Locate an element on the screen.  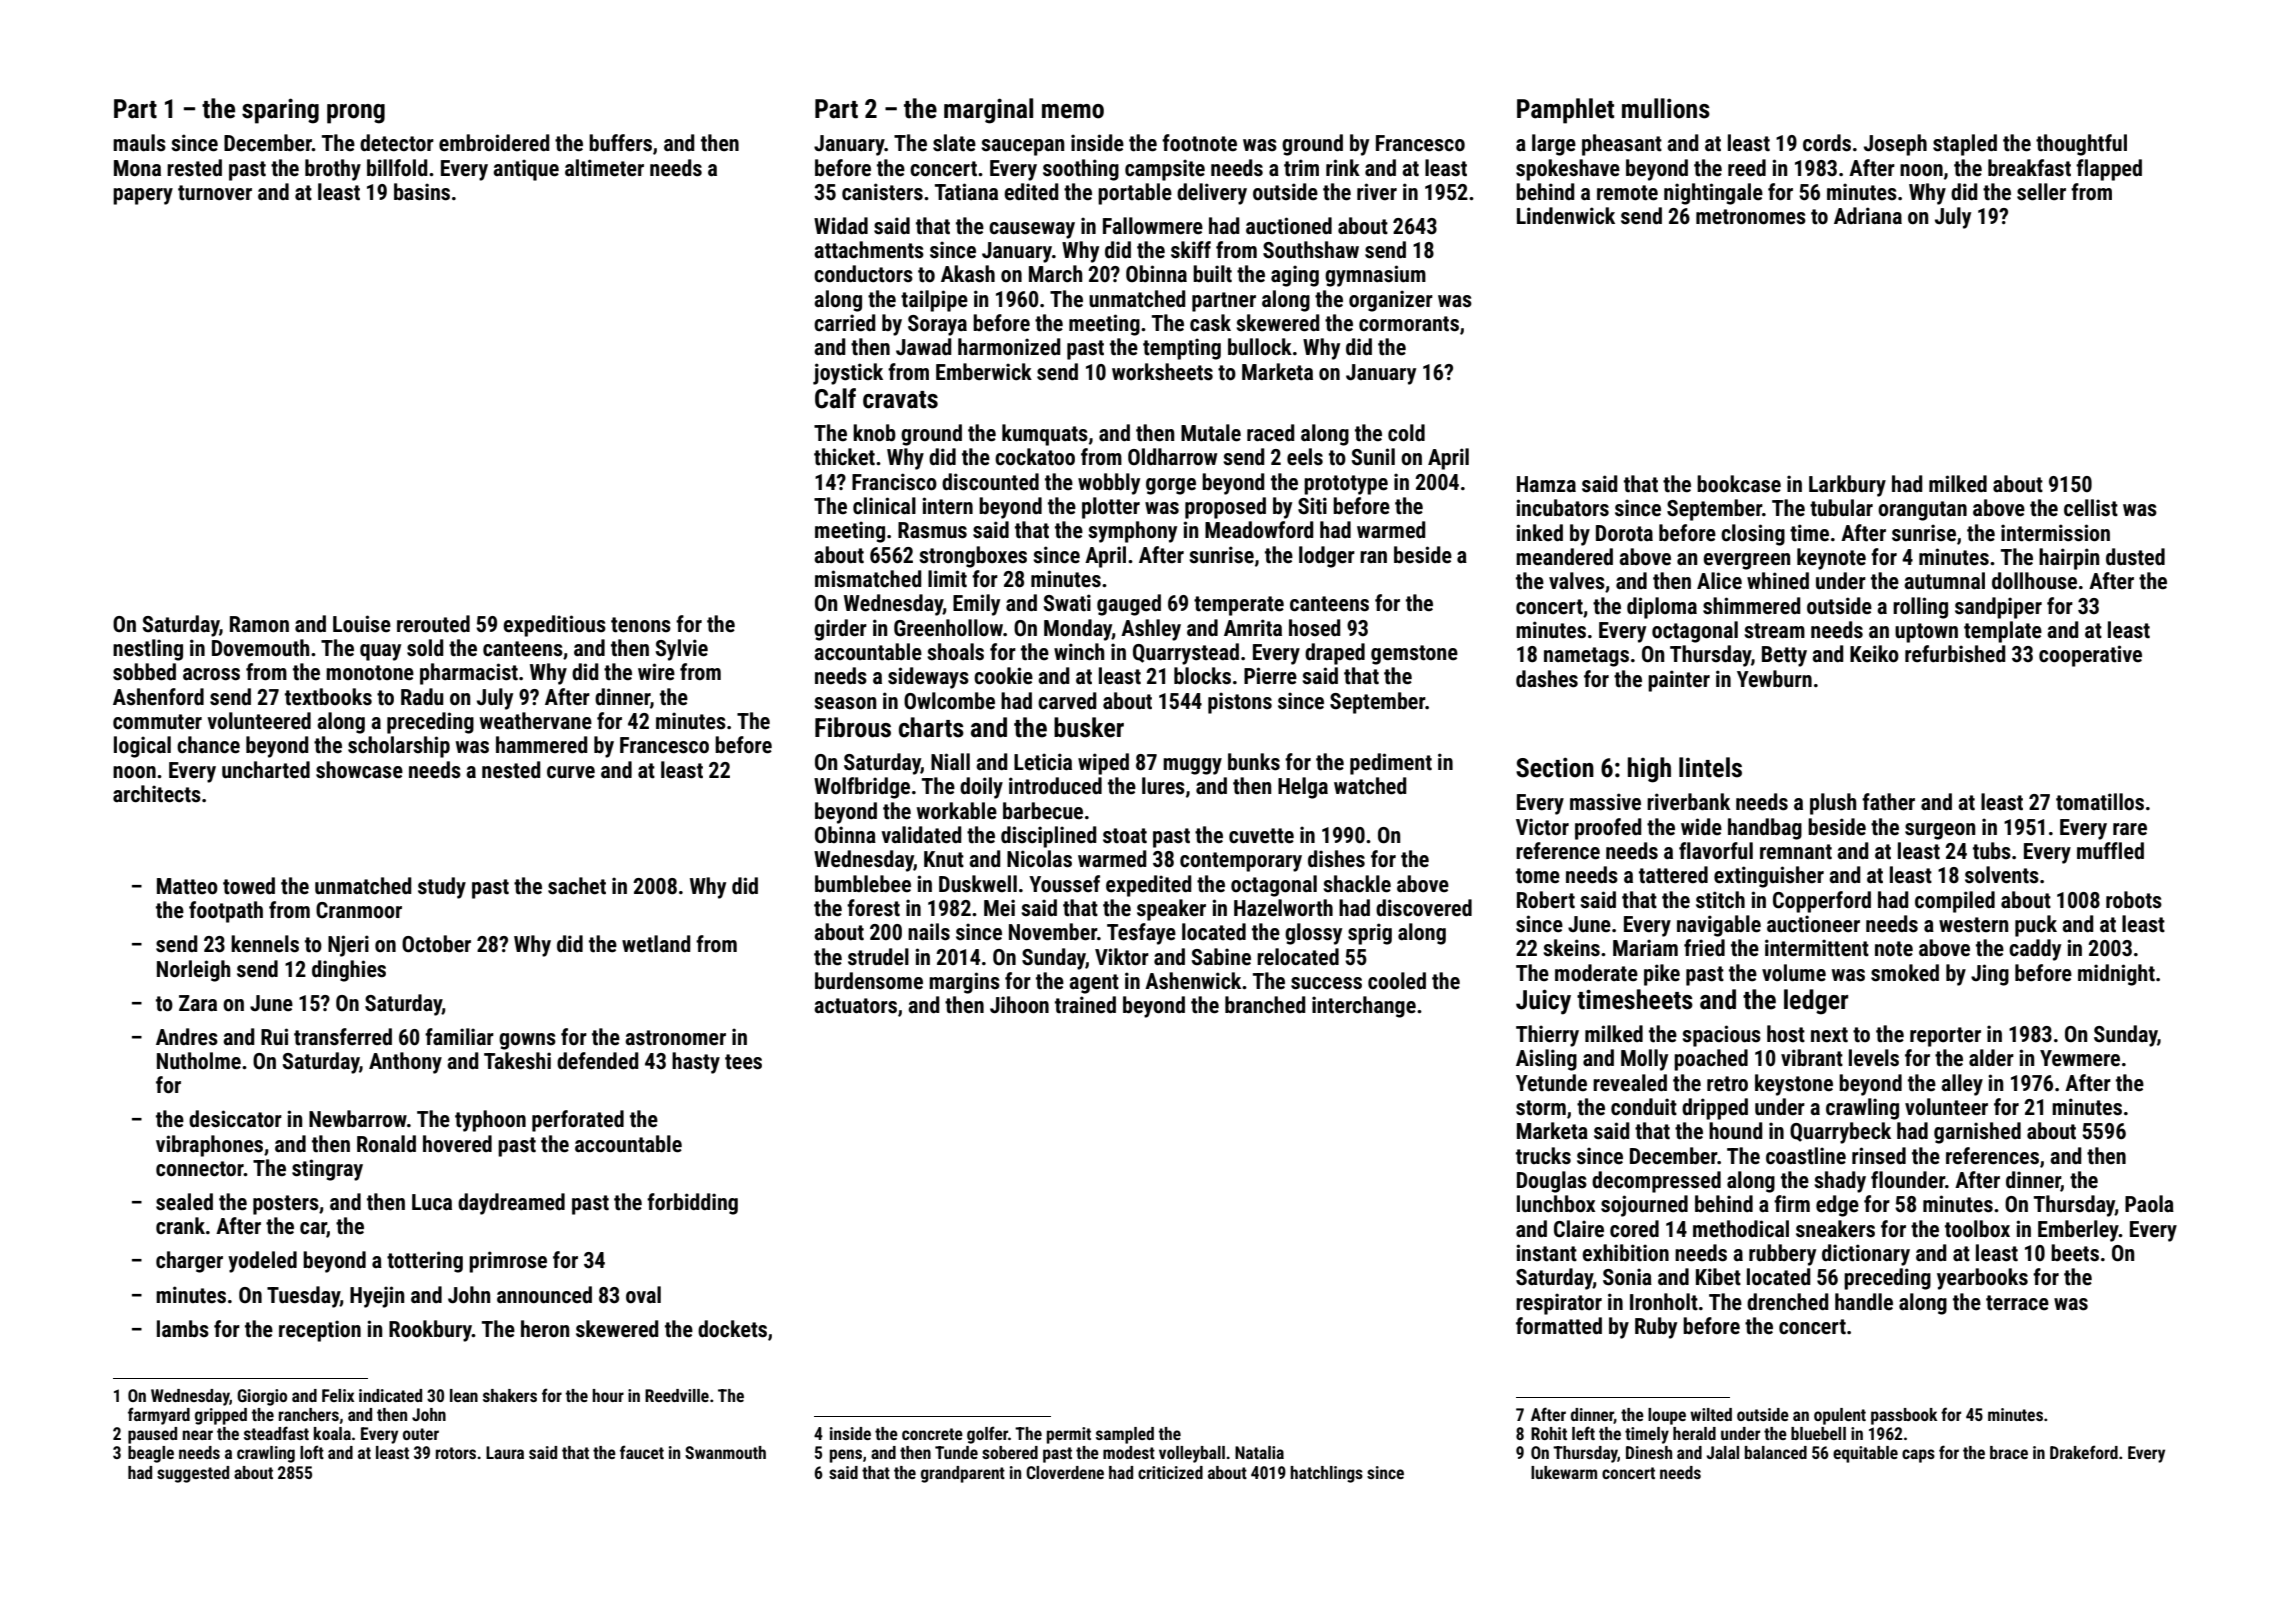
coastline is located at coordinates (1806, 1156).
